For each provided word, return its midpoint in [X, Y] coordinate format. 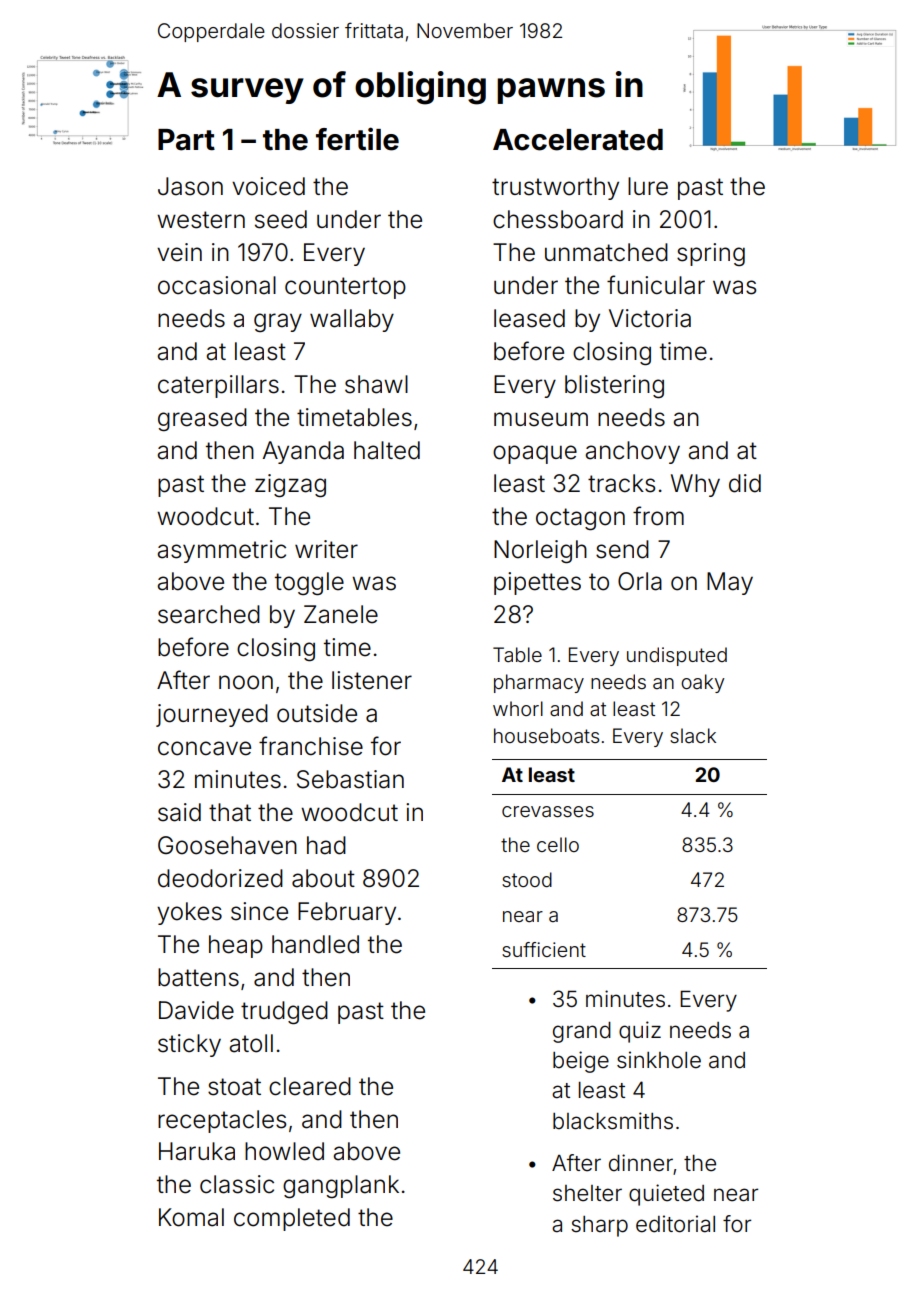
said [179, 812]
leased [529, 318]
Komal [191, 1217]
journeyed [212, 715]
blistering [614, 386]
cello [558, 844]
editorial [675, 1224]
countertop [345, 288]
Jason [190, 186]
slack [693, 735]
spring [711, 254]
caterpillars [218, 386]
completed [292, 1219]
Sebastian [350, 779]
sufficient [544, 949]
